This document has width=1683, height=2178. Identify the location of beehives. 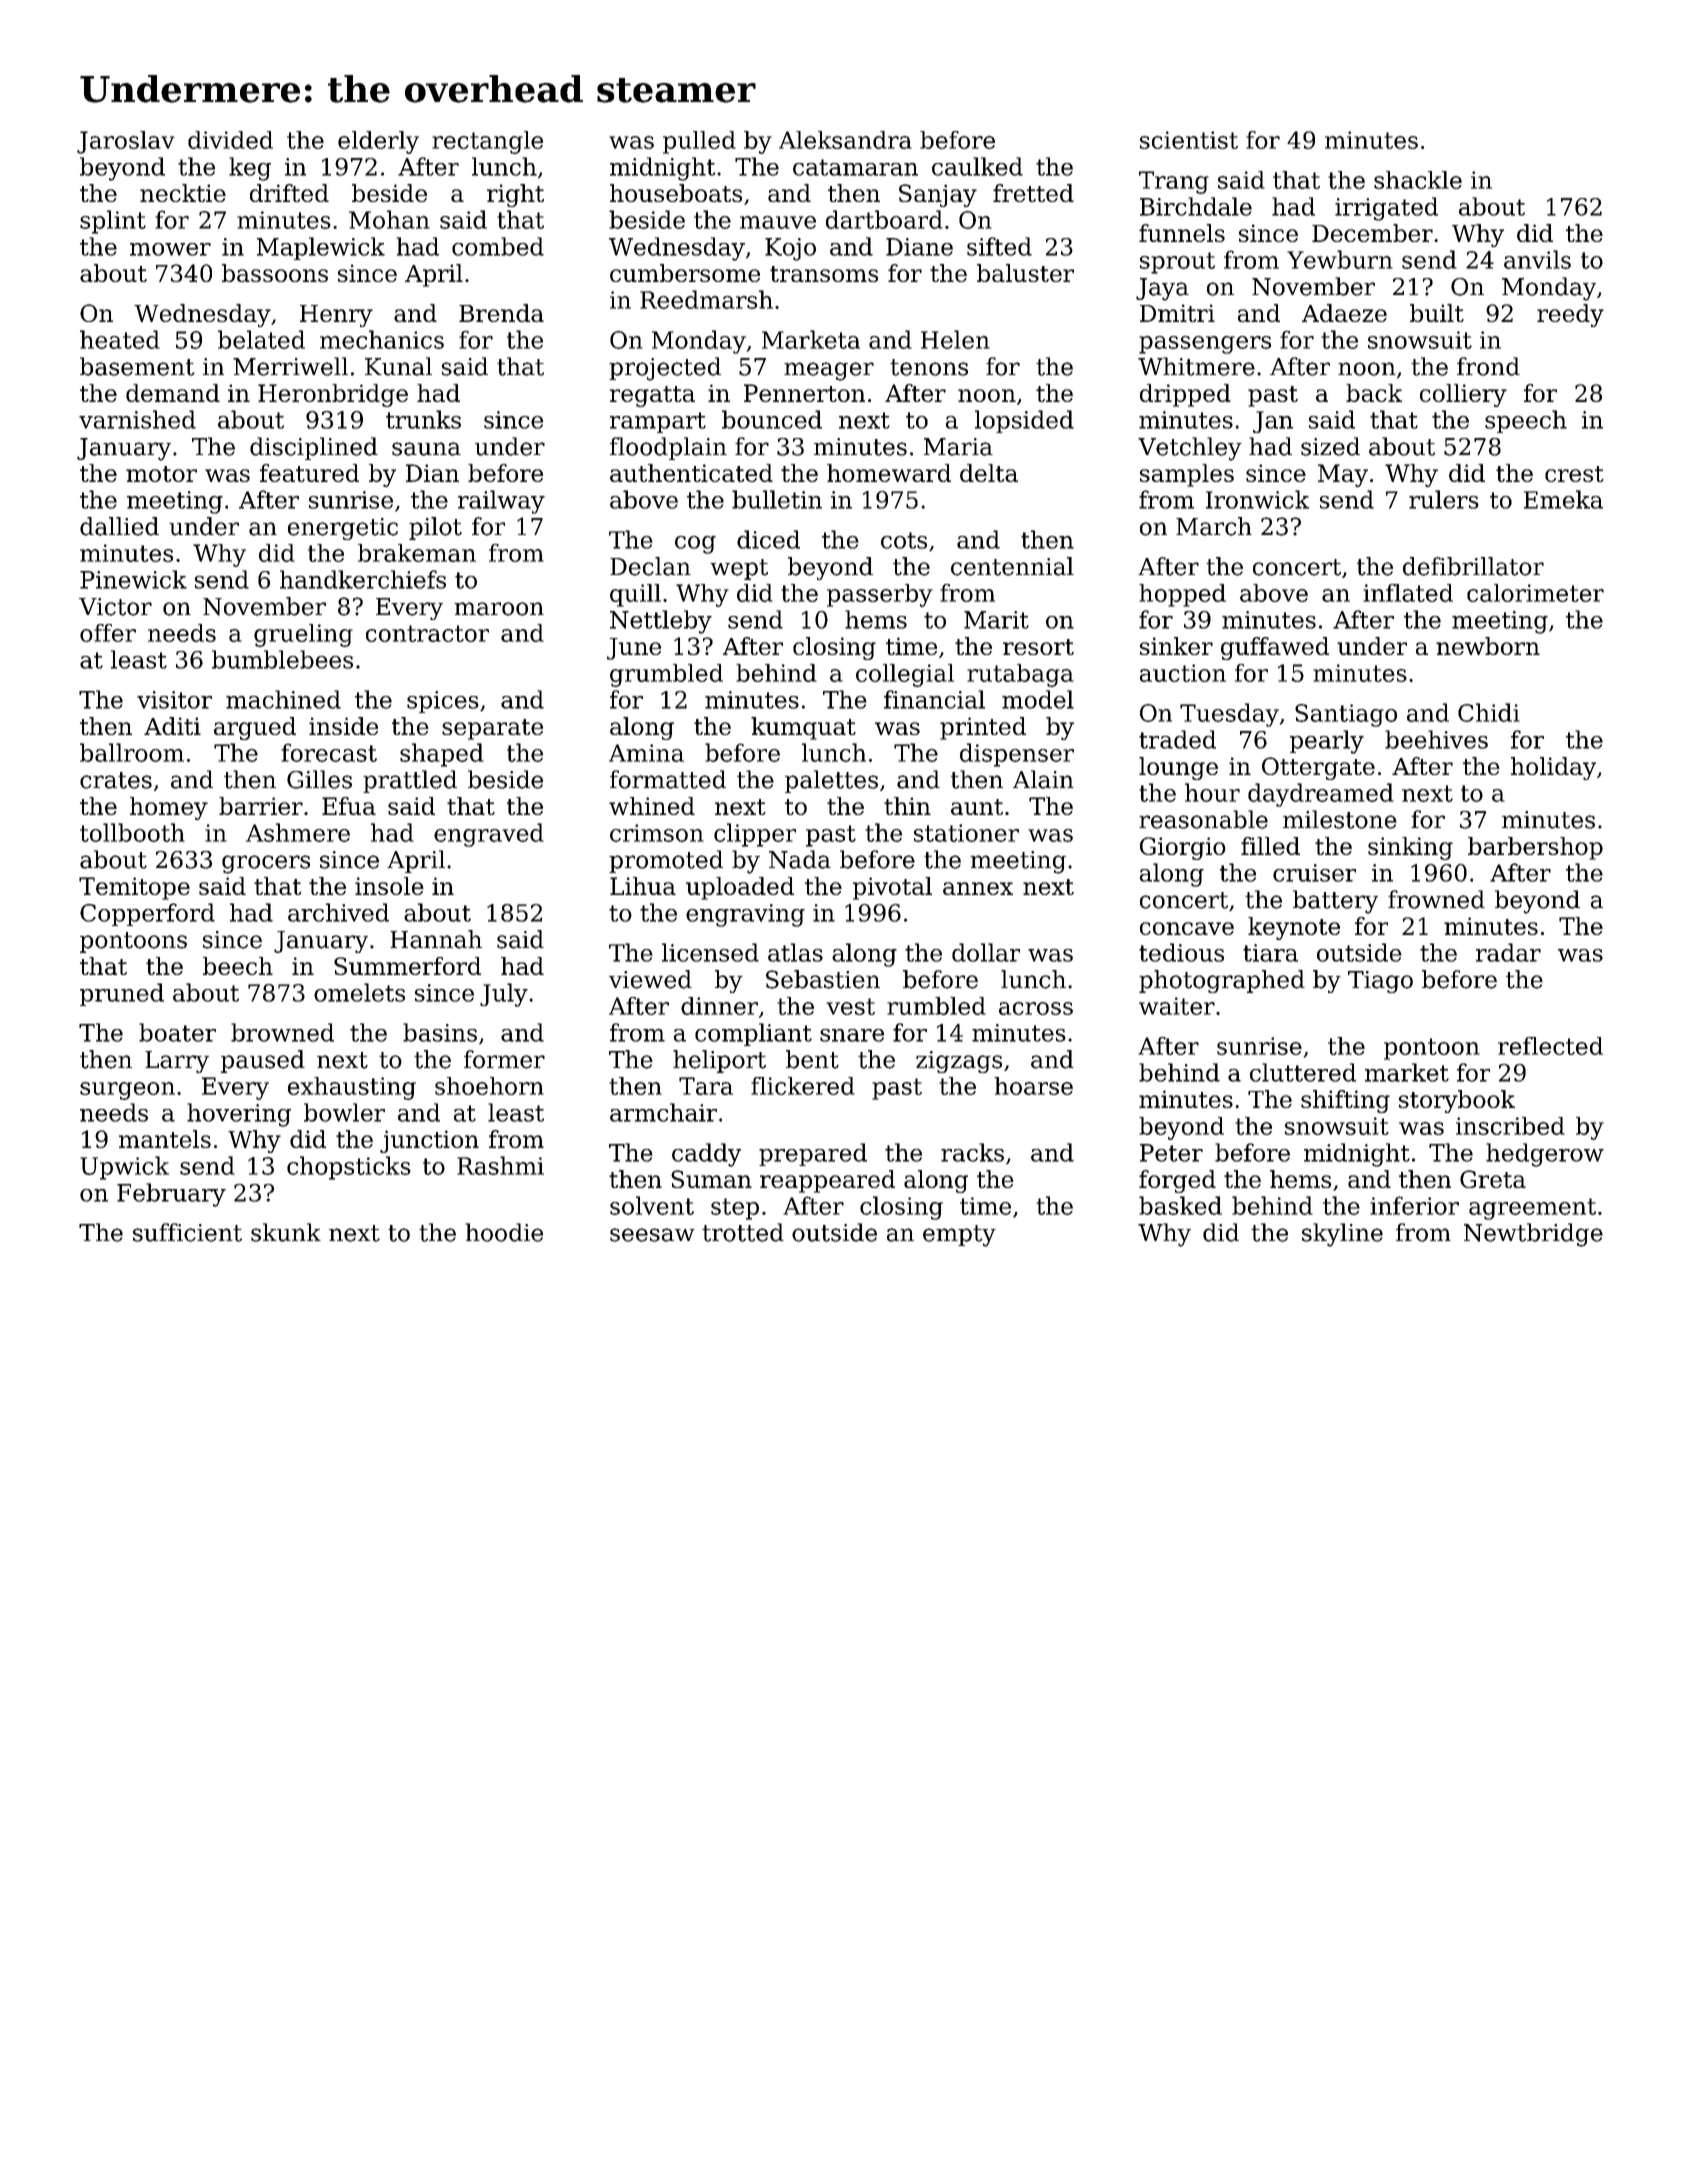
(1436, 739).
